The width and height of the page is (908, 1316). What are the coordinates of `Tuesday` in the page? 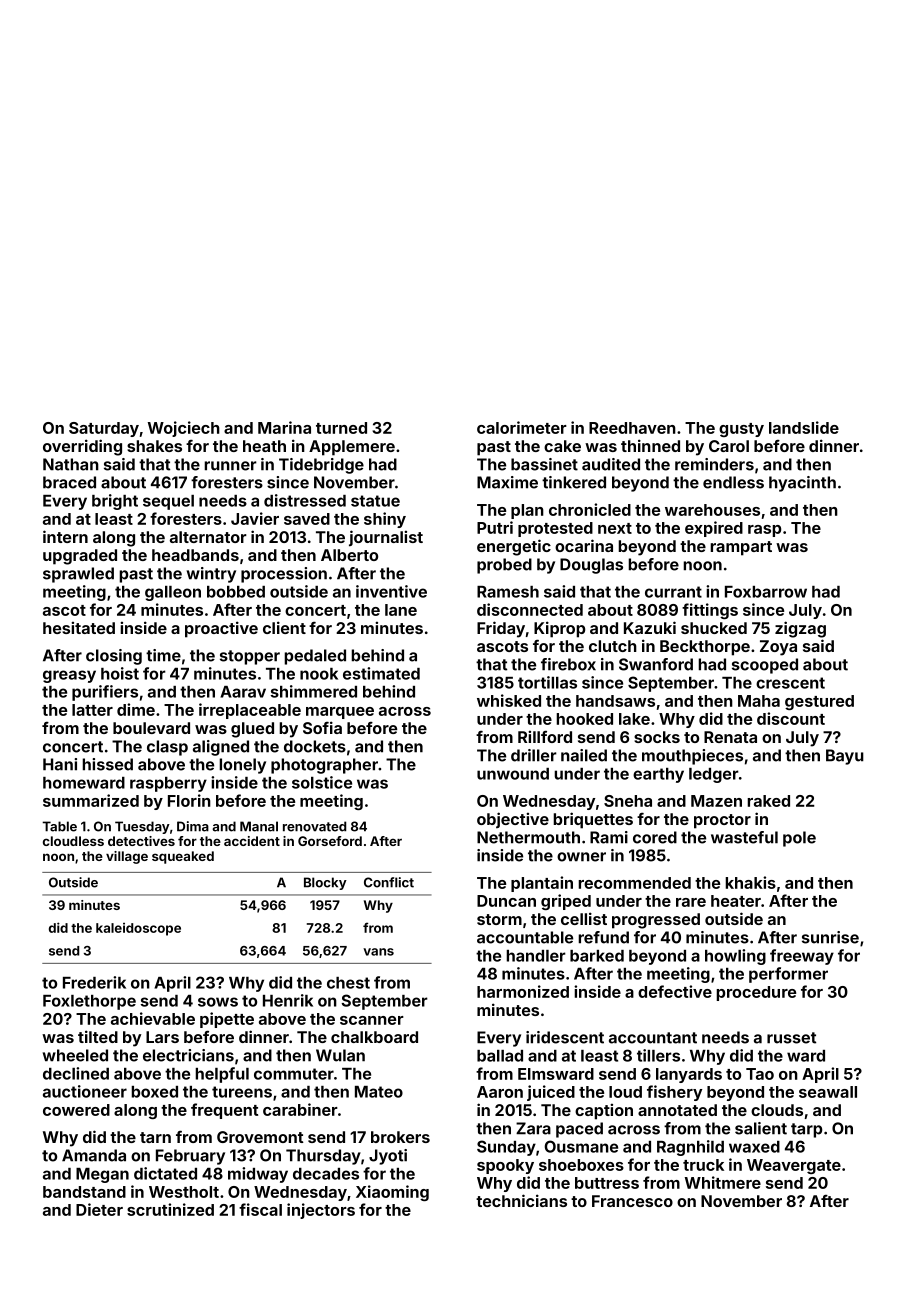 It's located at (142, 827).
